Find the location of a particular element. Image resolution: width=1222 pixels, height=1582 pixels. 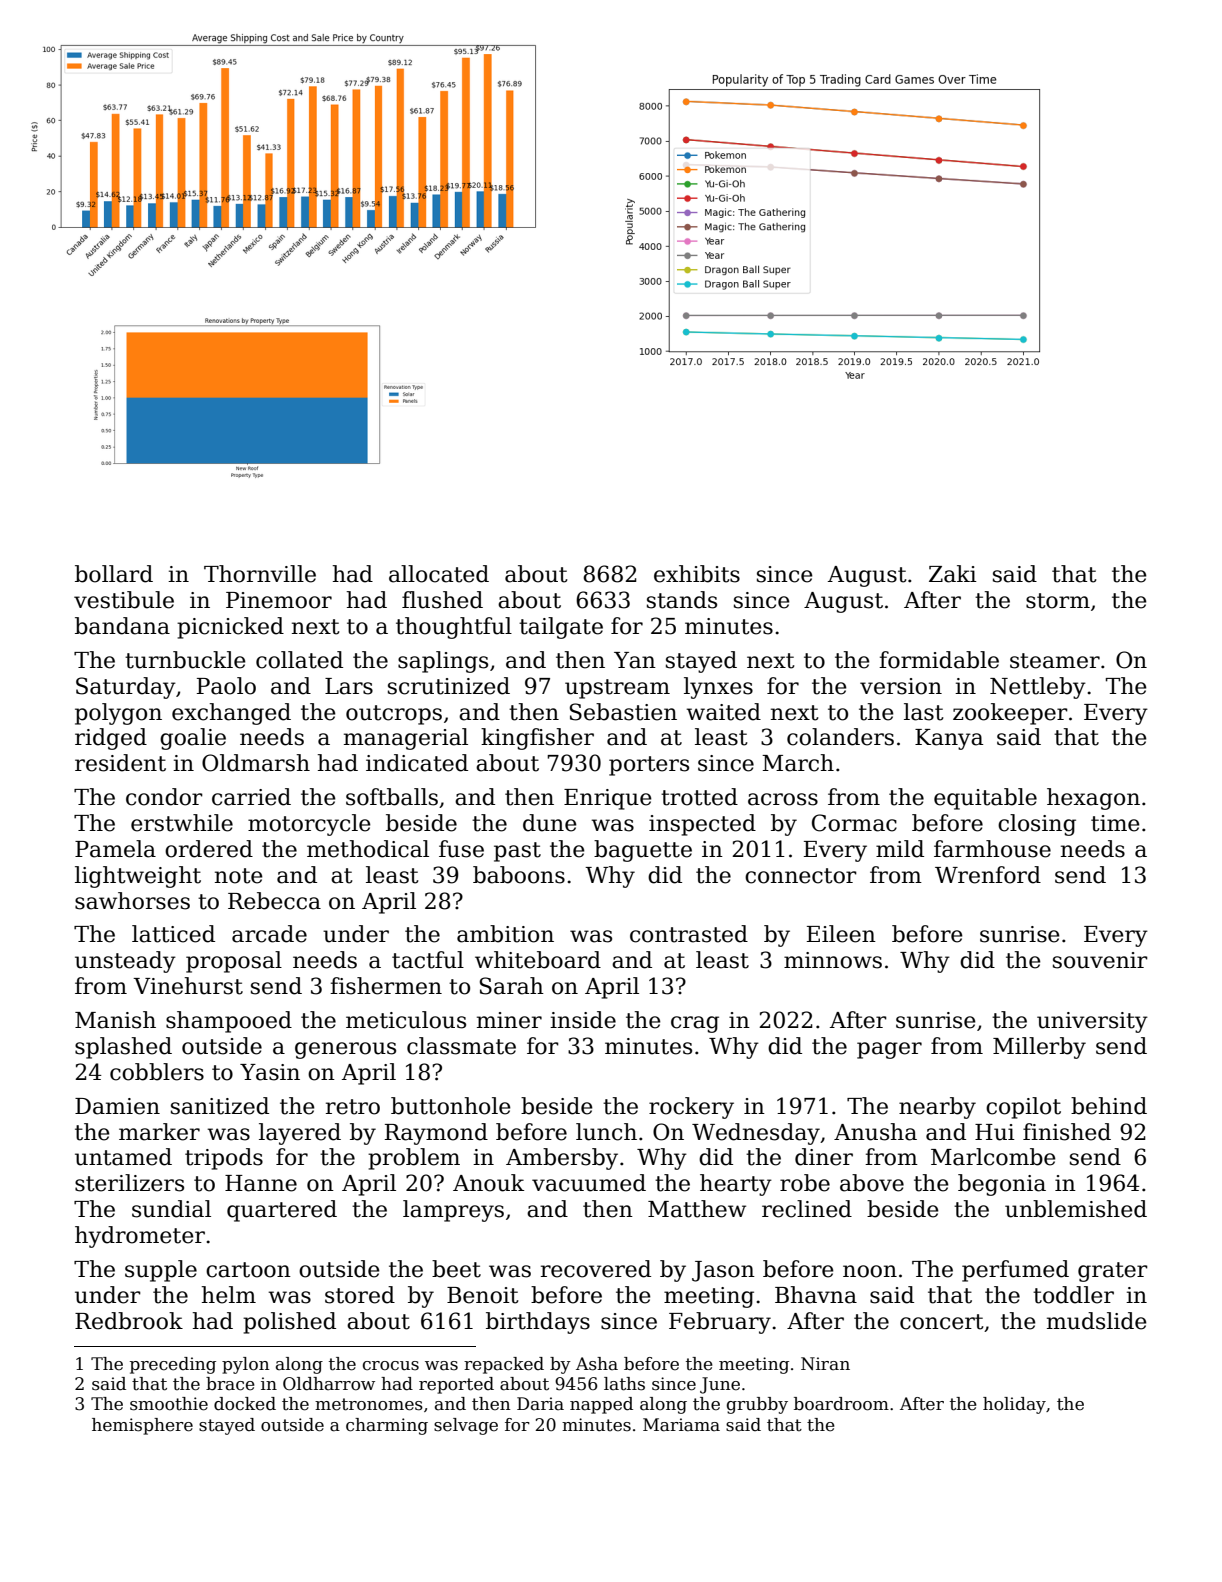

Manish is located at coordinates (115, 1020).
